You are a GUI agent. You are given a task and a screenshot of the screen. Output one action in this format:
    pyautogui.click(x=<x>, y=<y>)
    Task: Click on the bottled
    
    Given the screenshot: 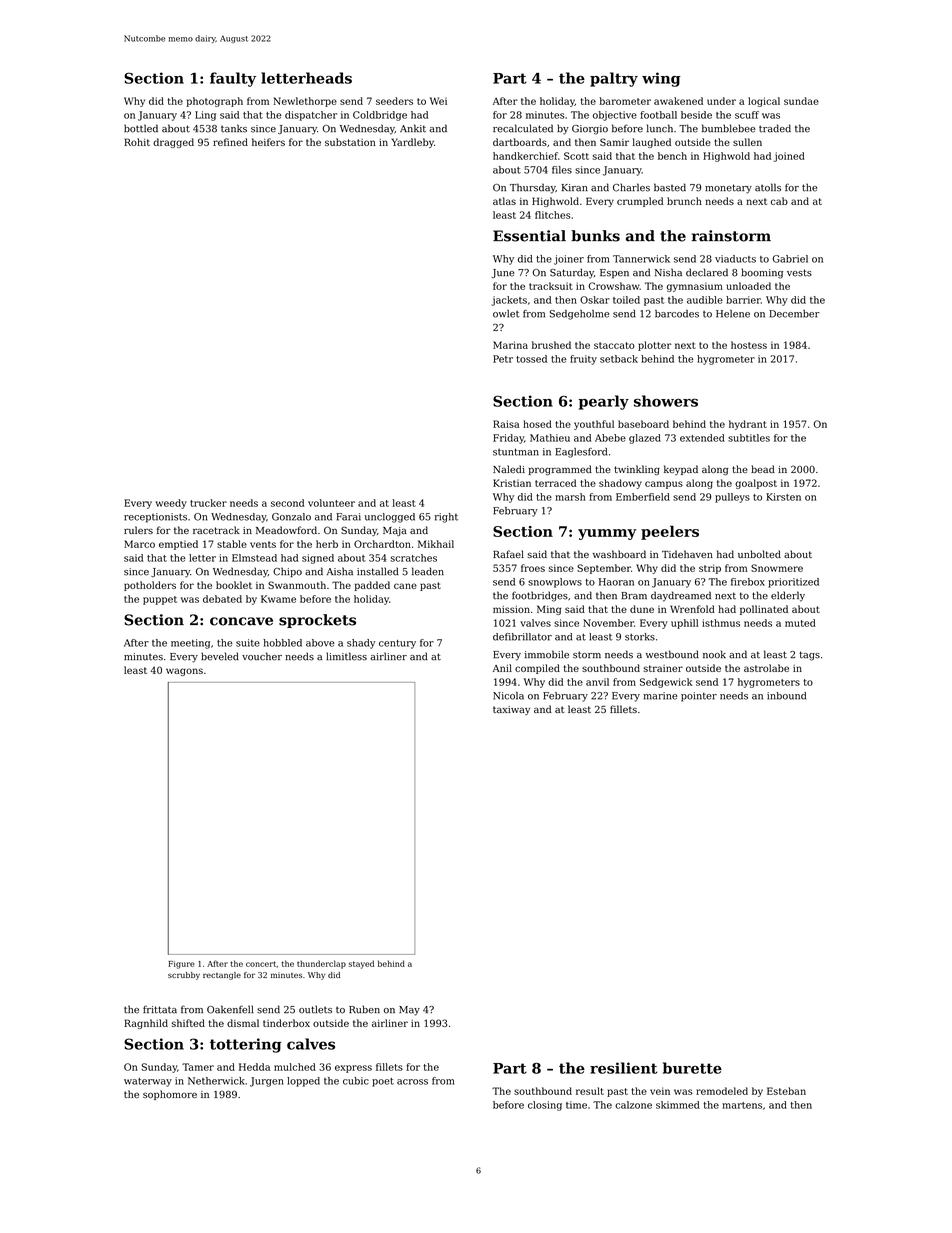 What is the action you would take?
    pyautogui.click(x=141, y=128)
